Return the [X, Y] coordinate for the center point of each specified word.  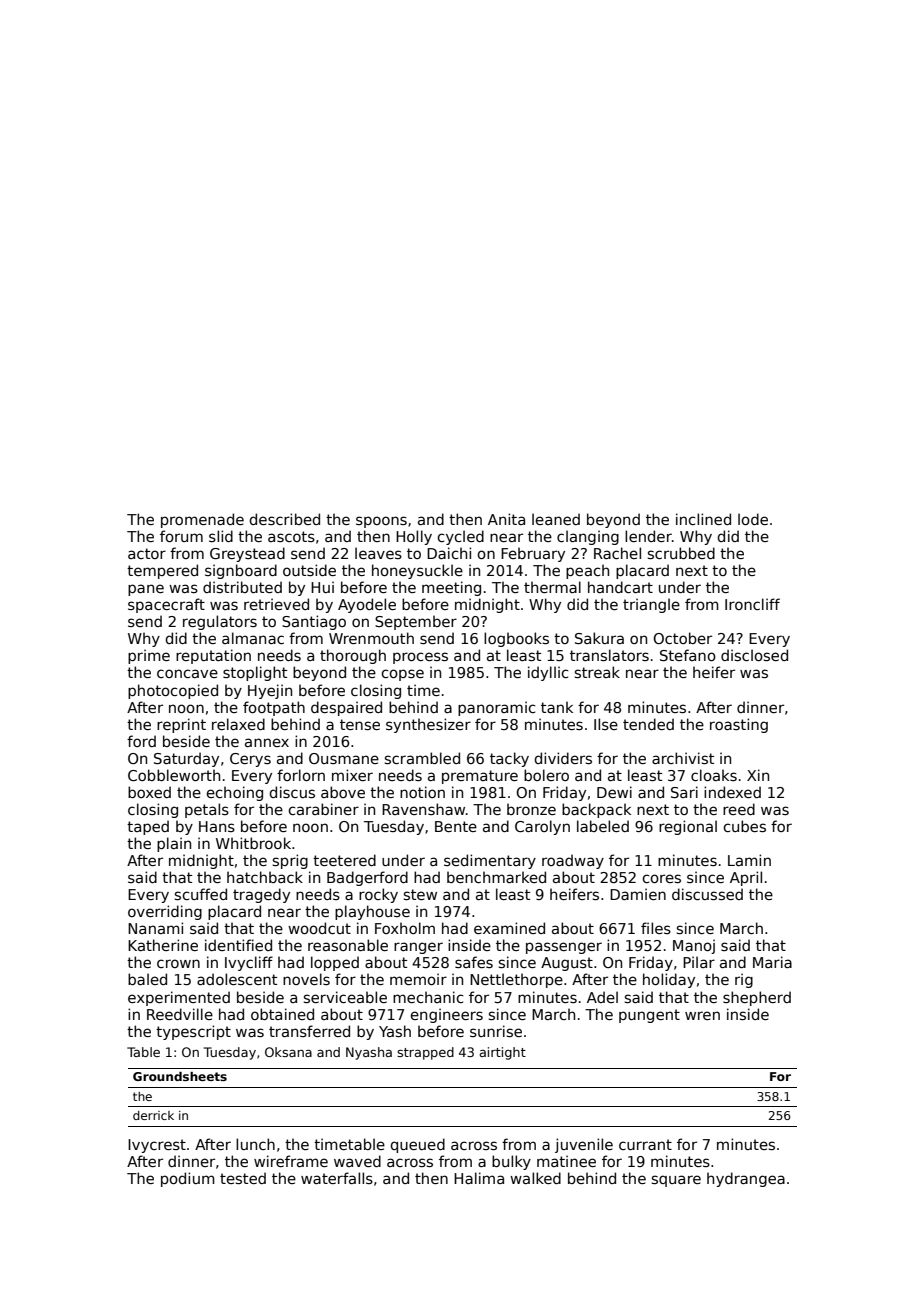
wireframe [291, 1161]
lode [753, 519]
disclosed [754, 655]
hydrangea [746, 1179]
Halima [479, 1178]
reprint [181, 725]
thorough [353, 656]
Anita [506, 519]
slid [221, 536]
